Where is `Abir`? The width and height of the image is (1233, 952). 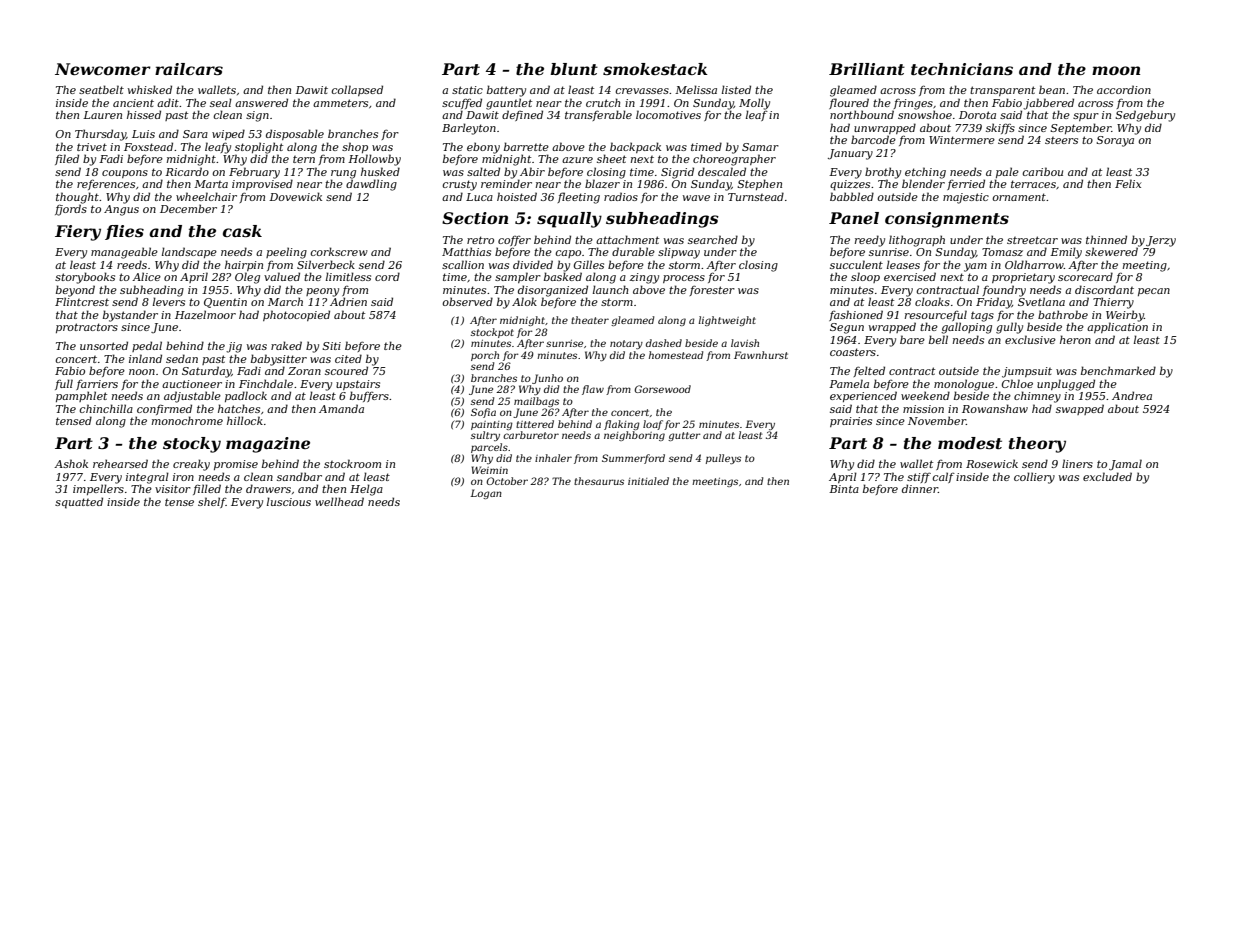 Abir is located at coordinates (532, 171).
